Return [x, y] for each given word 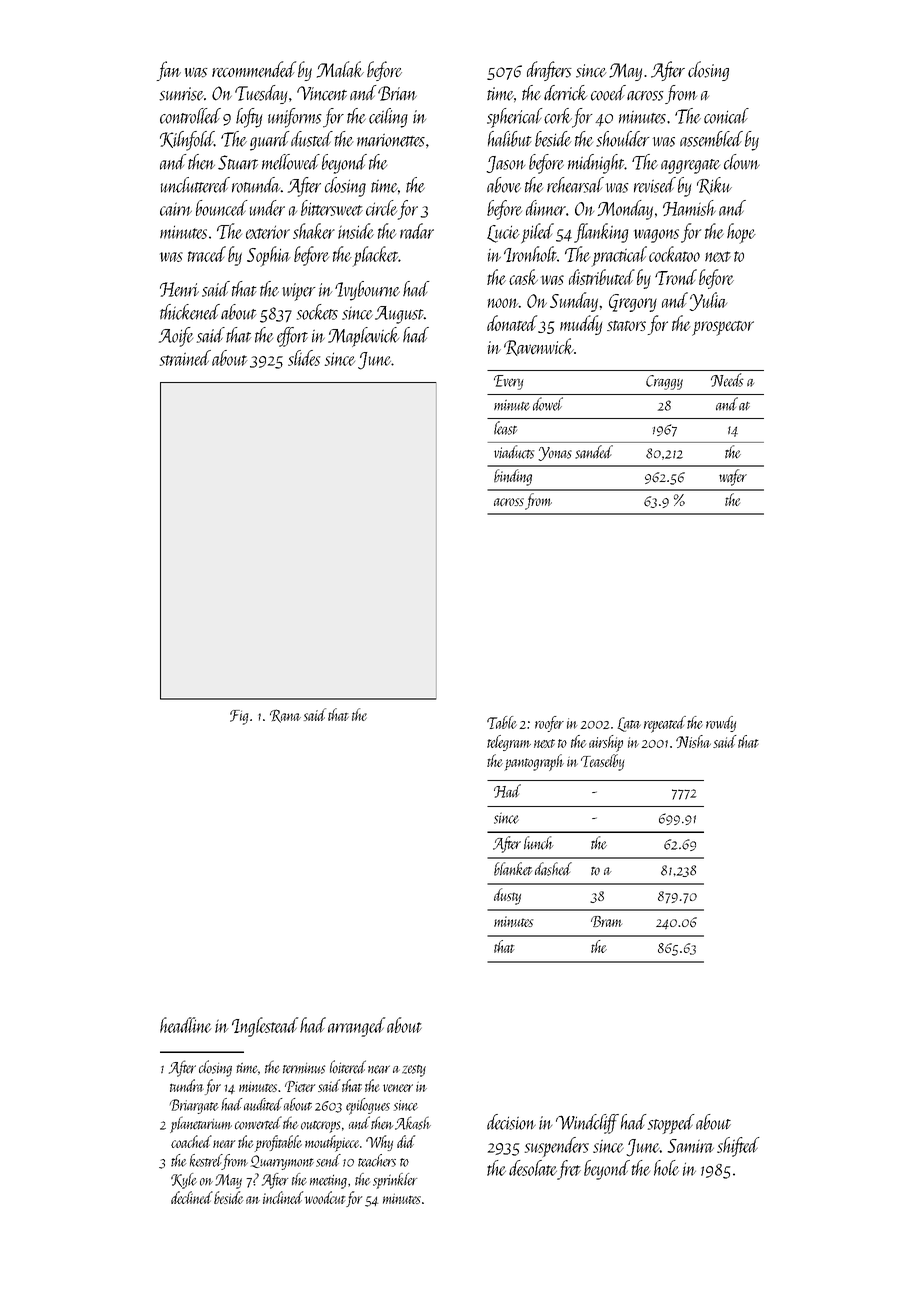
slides [304, 358]
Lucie [503, 234]
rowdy [721, 724]
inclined [283, 1197]
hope [741, 233]
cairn [176, 209]
